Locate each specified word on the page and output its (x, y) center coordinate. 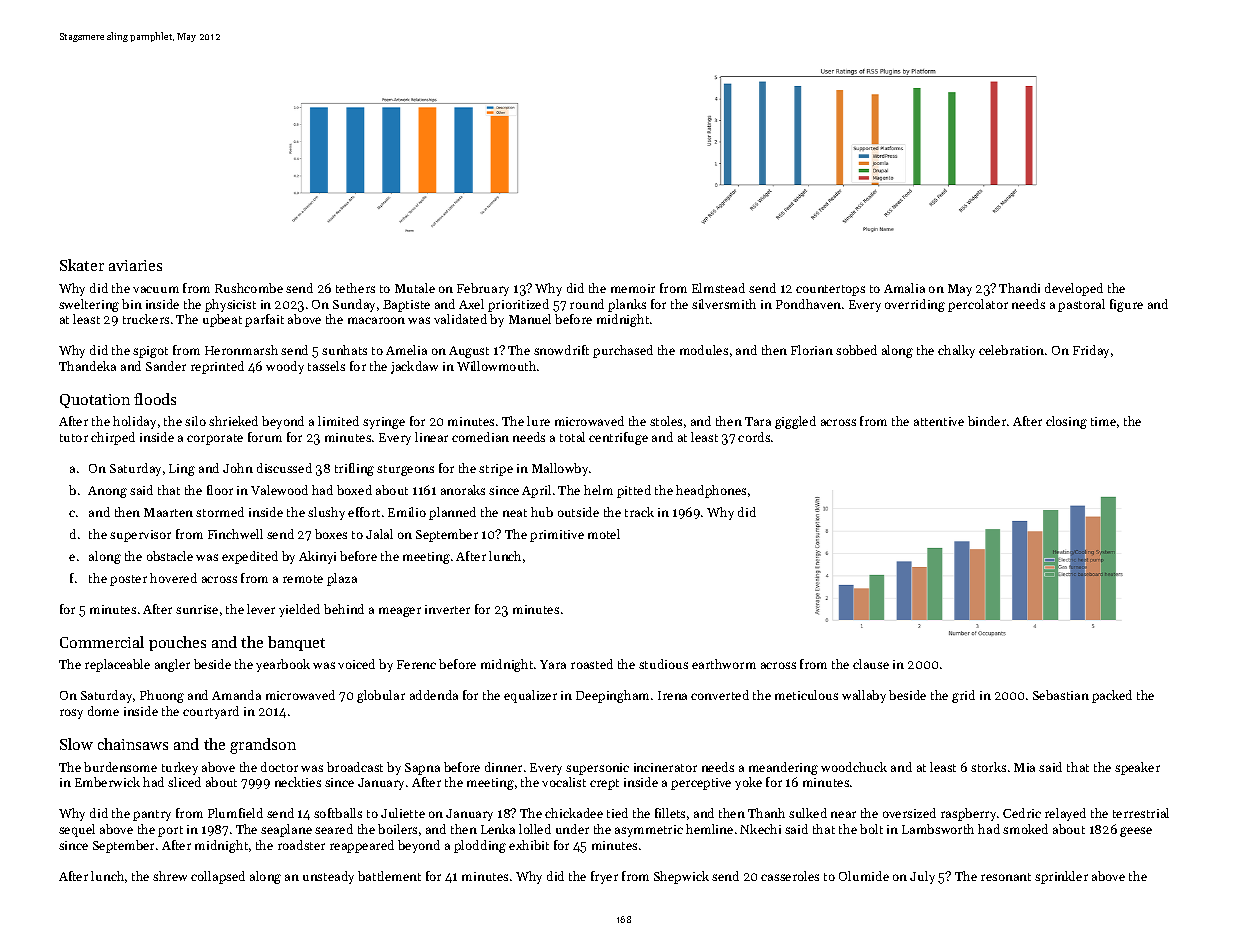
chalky (956, 351)
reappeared (362, 846)
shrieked (233, 421)
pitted (634, 491)
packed (1112, 696)
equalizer (530, 696)
